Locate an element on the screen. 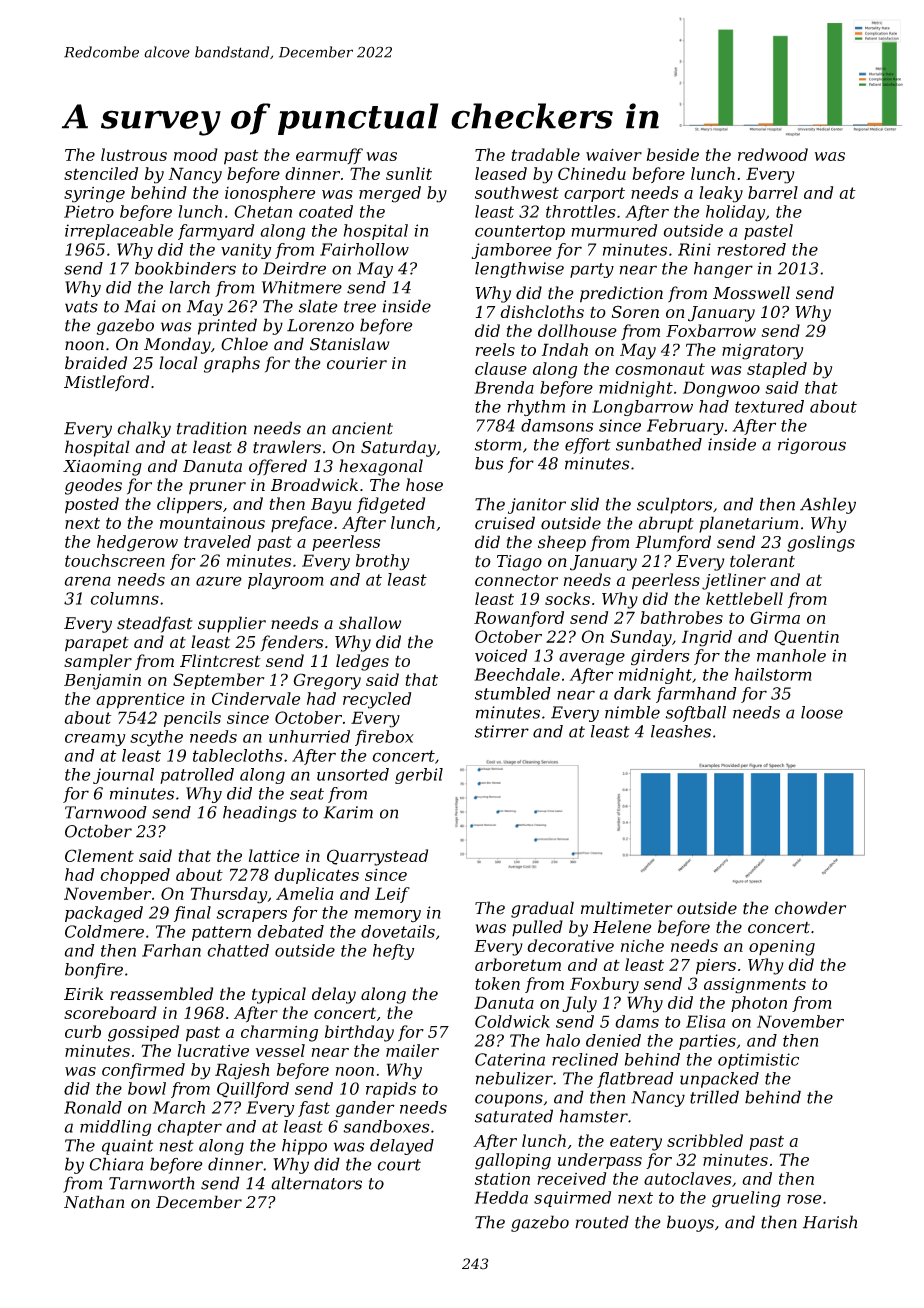 The image size is (924, 1308). buoys is located at coordinates (690, 1223).
